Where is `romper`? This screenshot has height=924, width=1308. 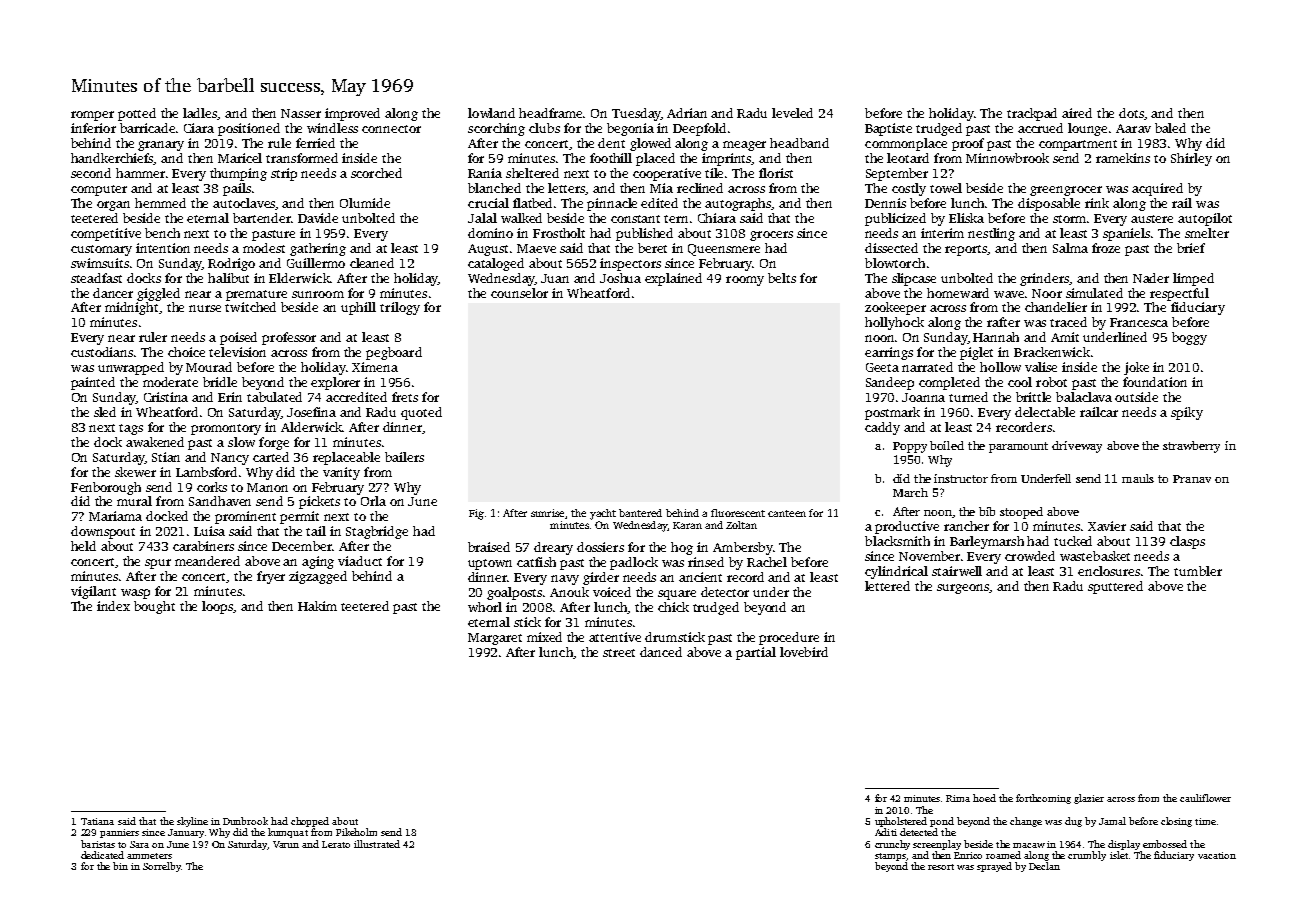
romper is located at coordinates (92, 116).
